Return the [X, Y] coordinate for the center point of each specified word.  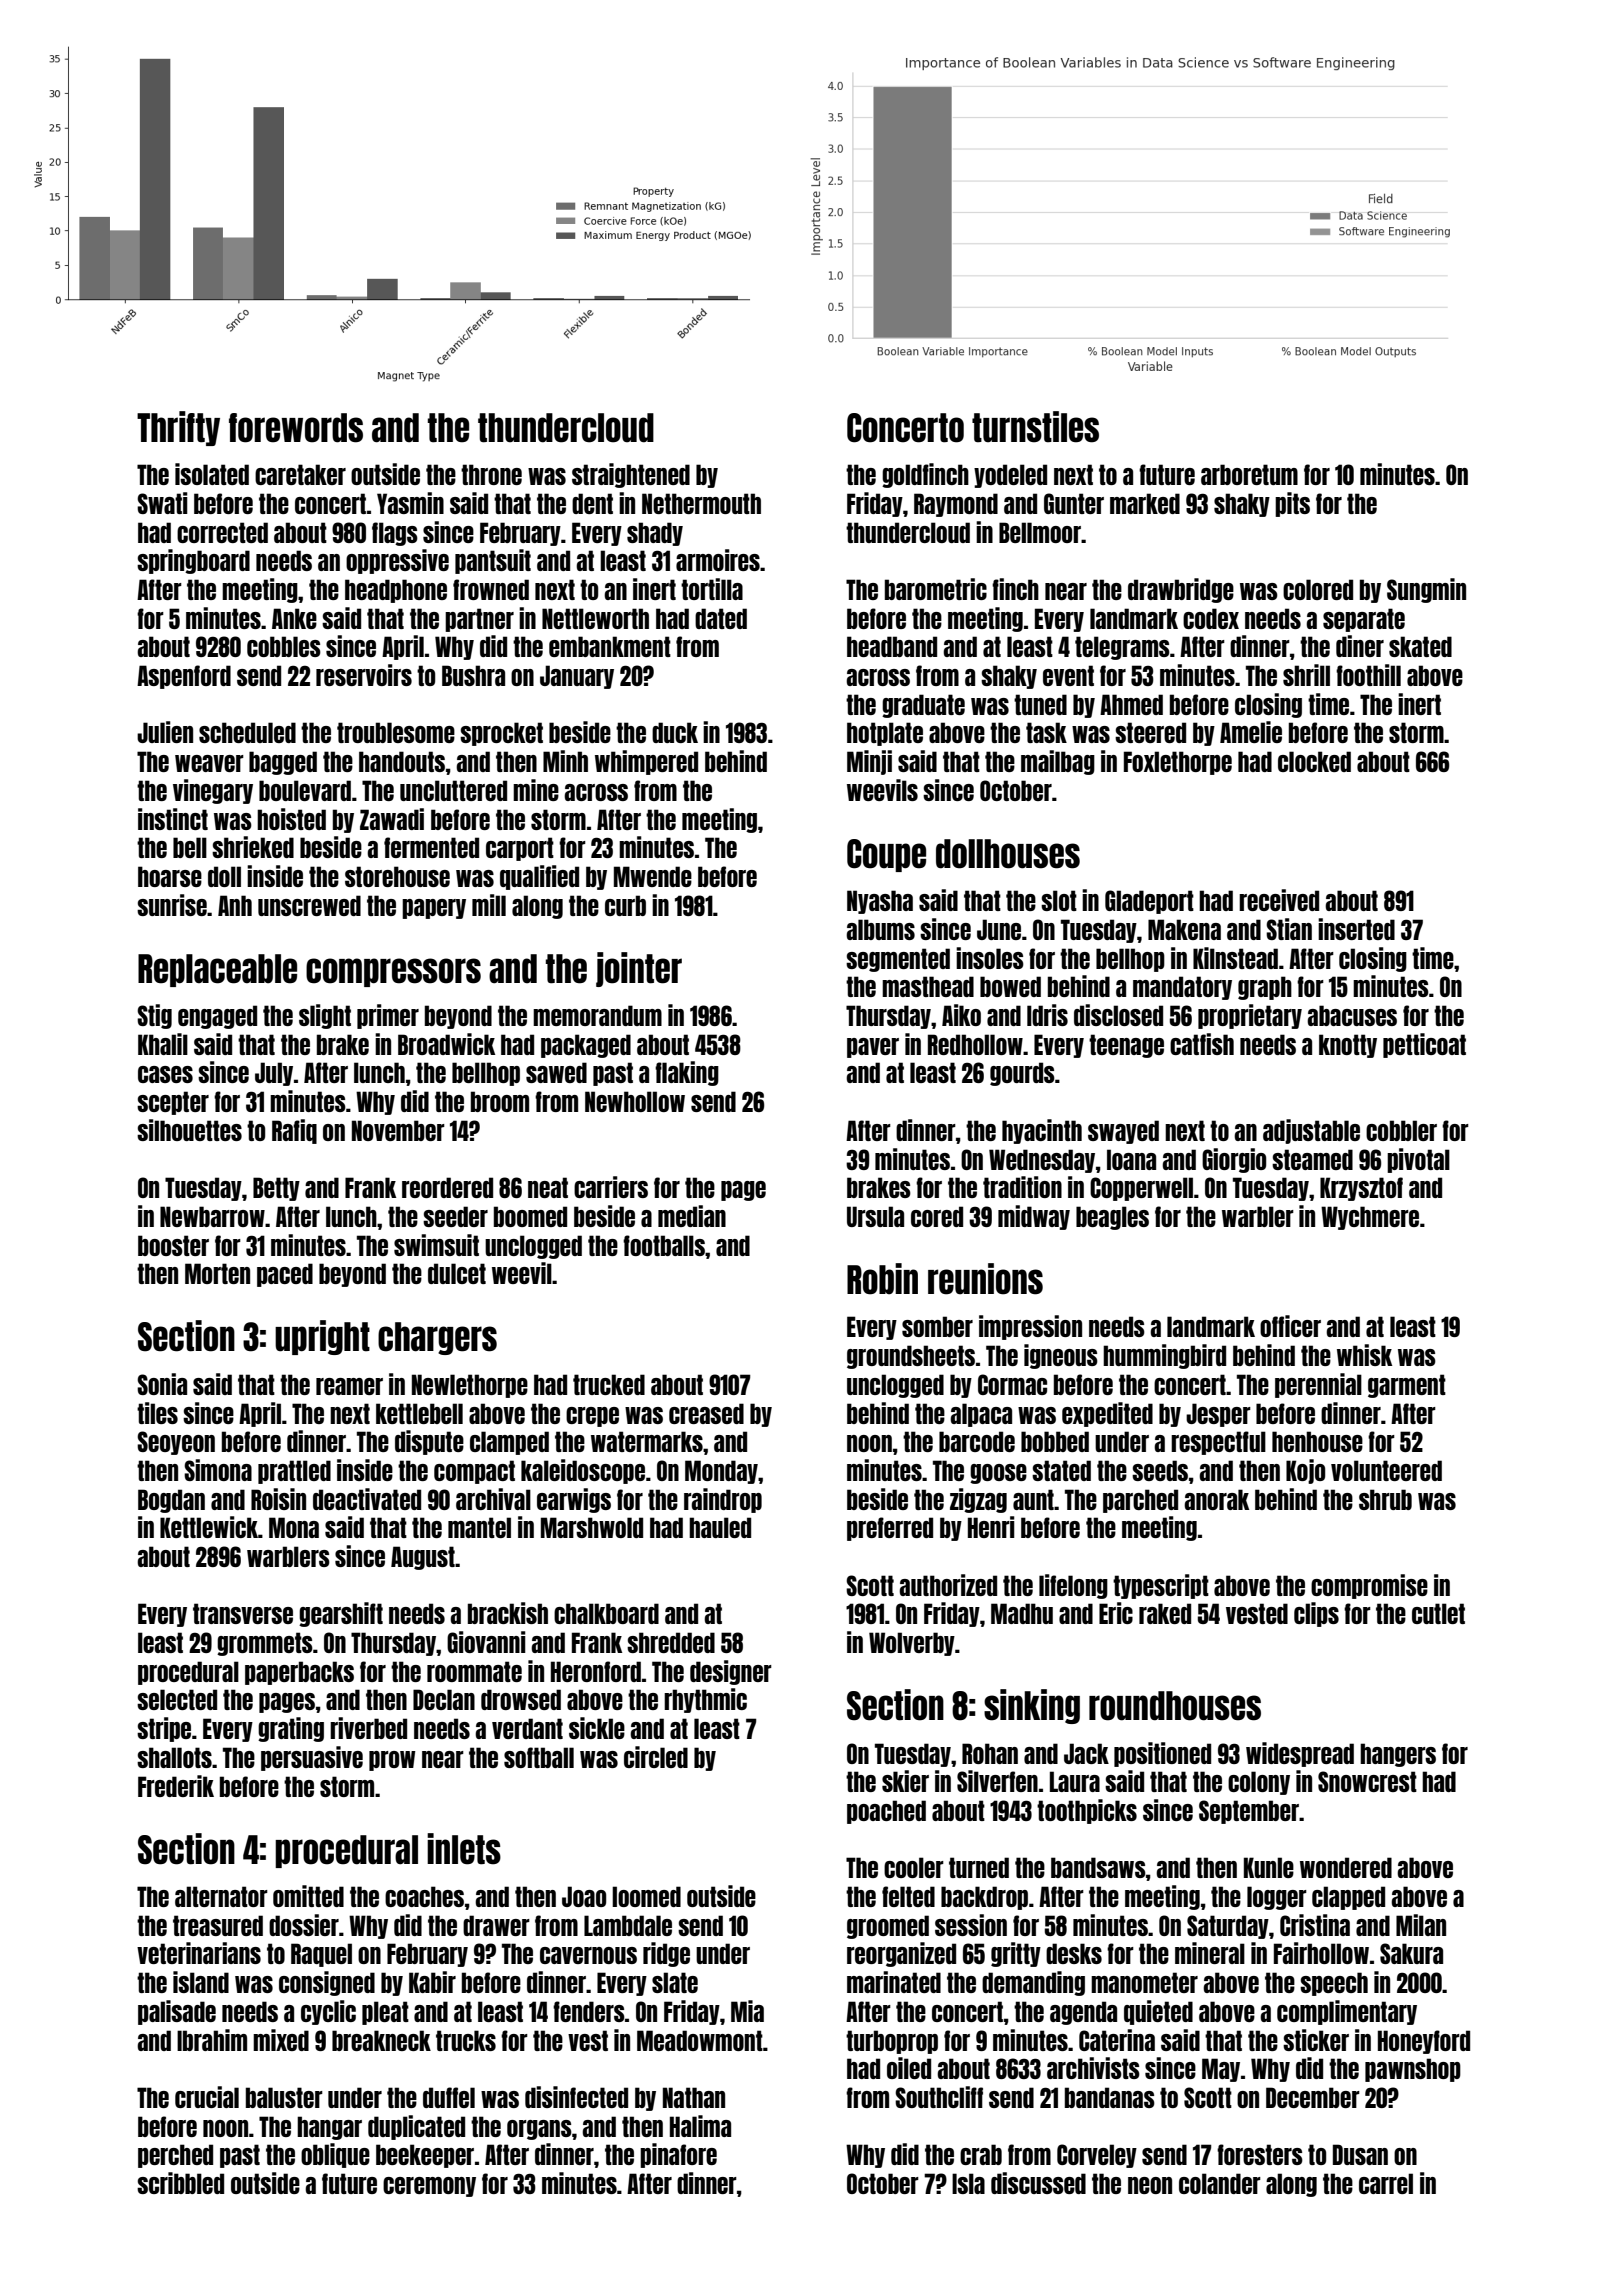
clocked [1314, 761]
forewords [296, 428]
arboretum [1249, 474]
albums [880, 929]
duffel [449, 2097]
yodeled [1010, 476]
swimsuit [436, 1245]
